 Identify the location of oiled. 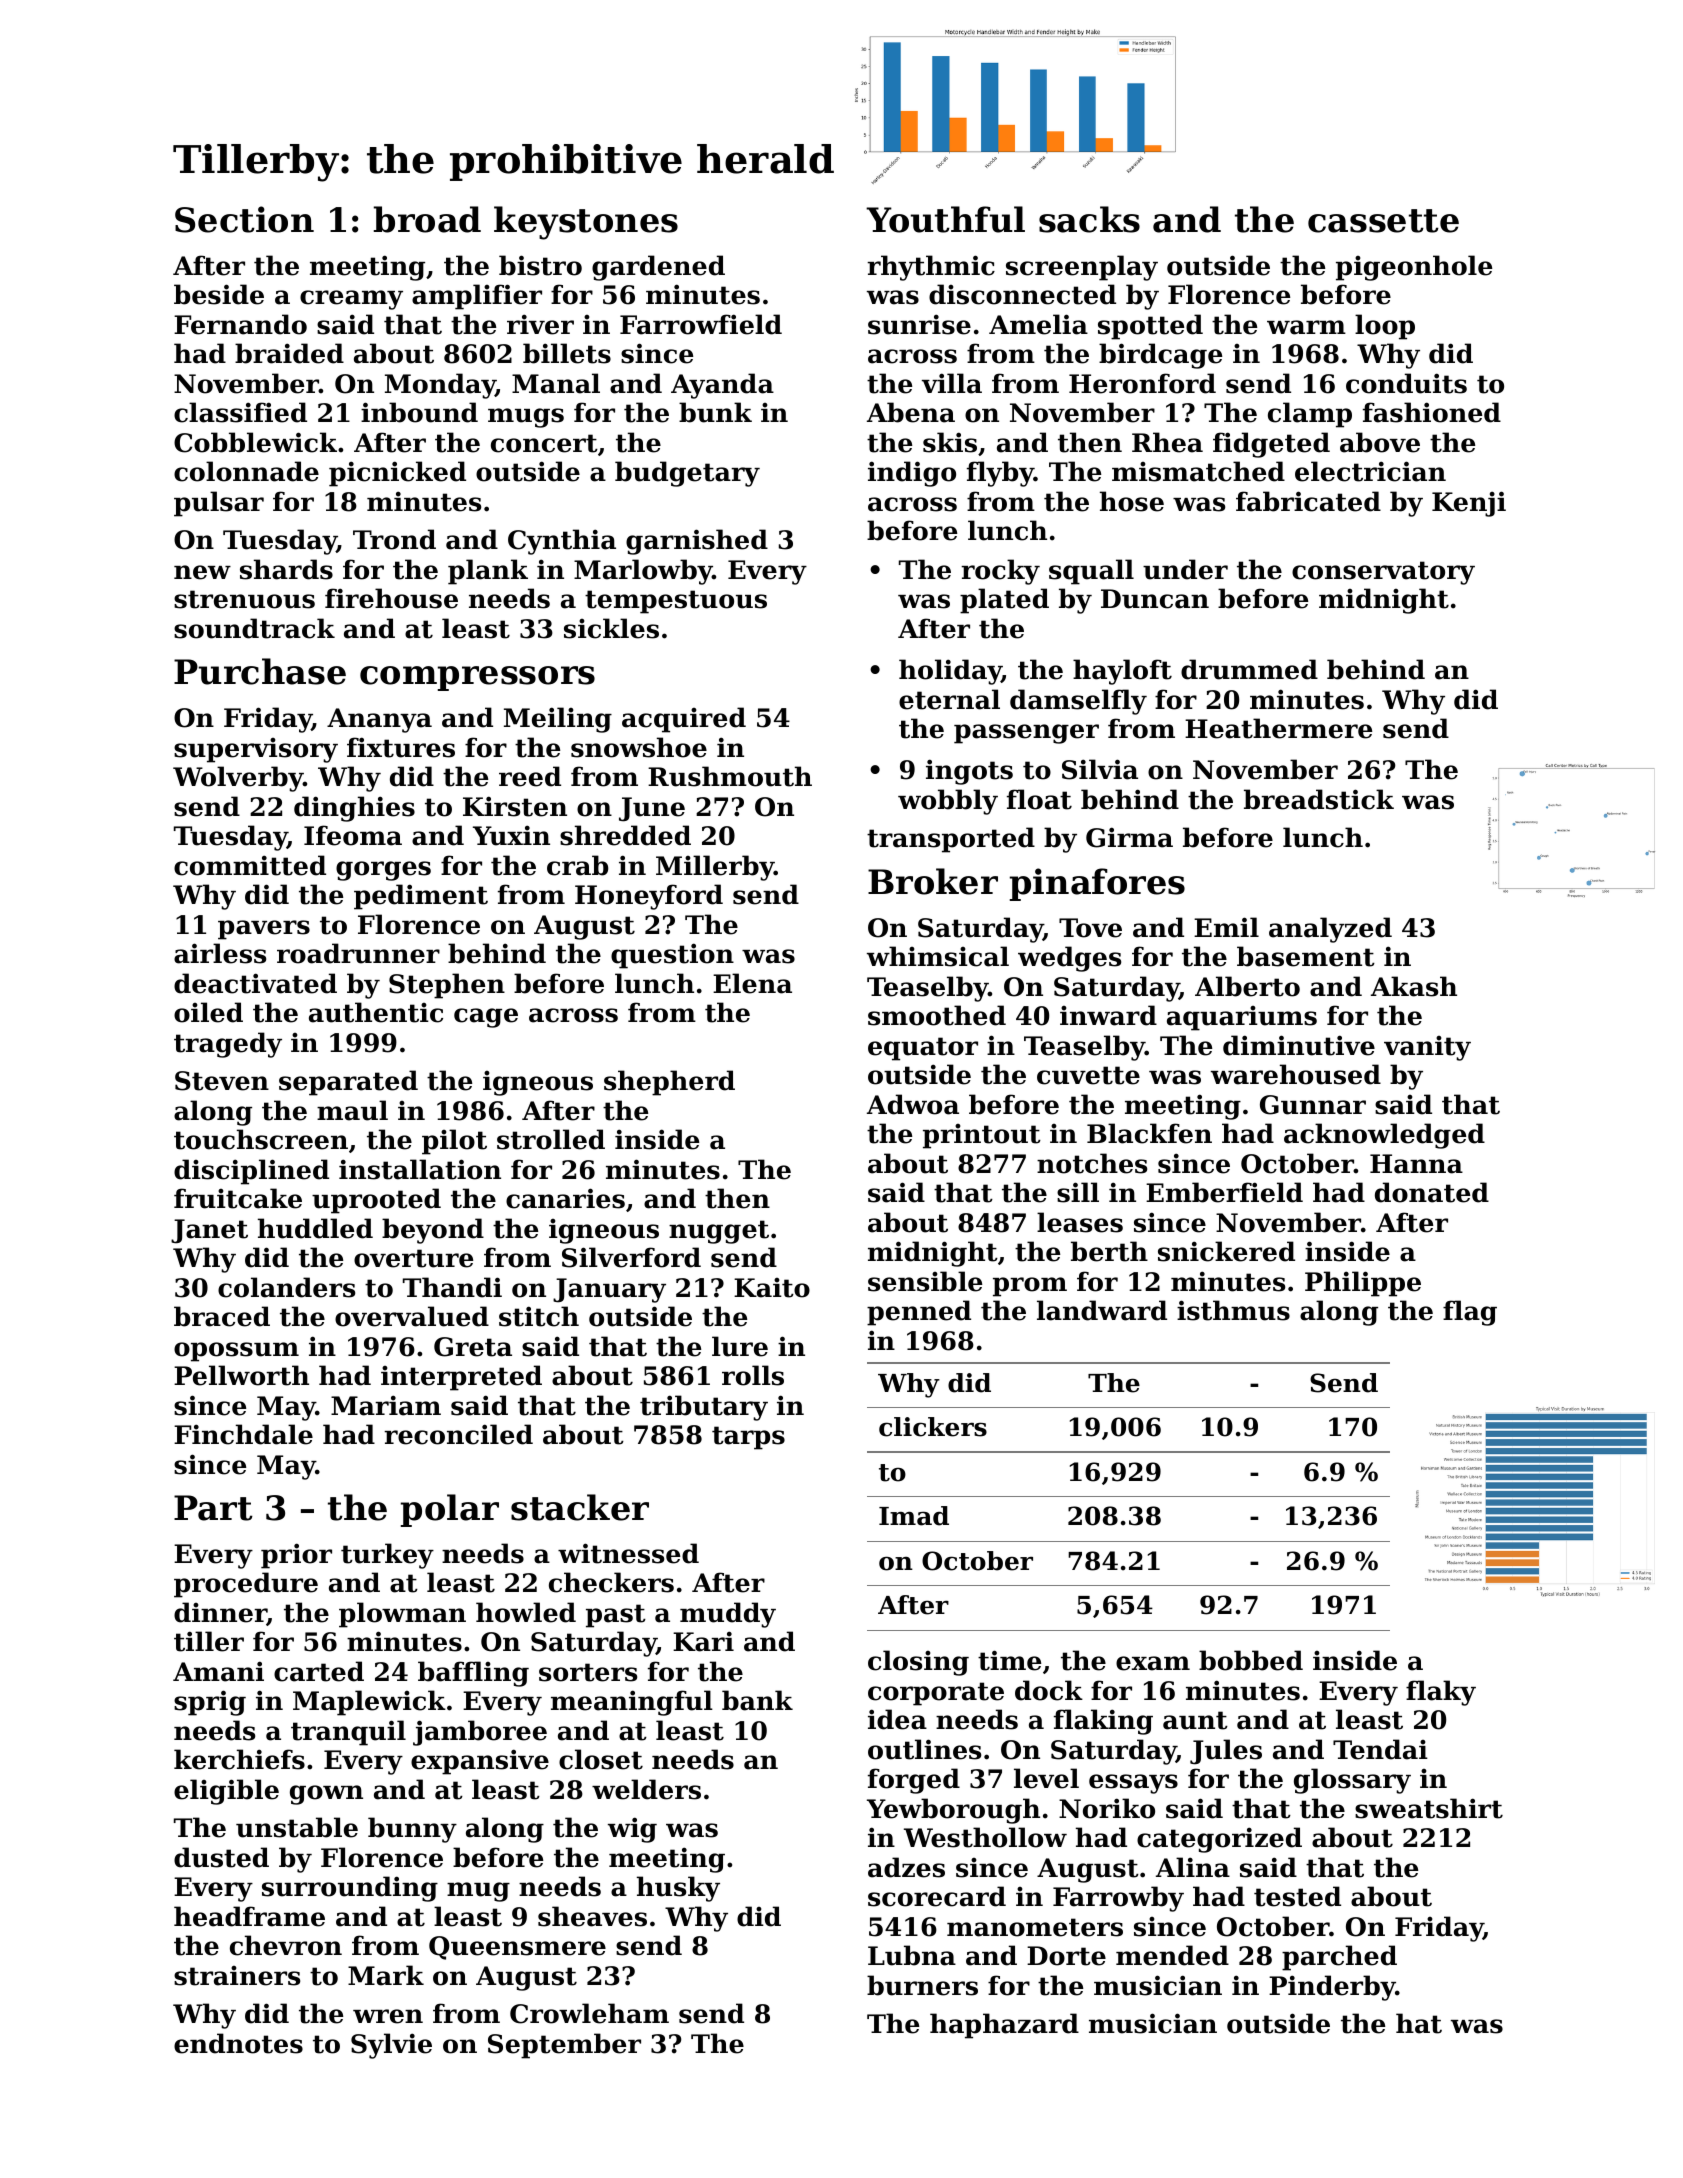
(208, 1012).
